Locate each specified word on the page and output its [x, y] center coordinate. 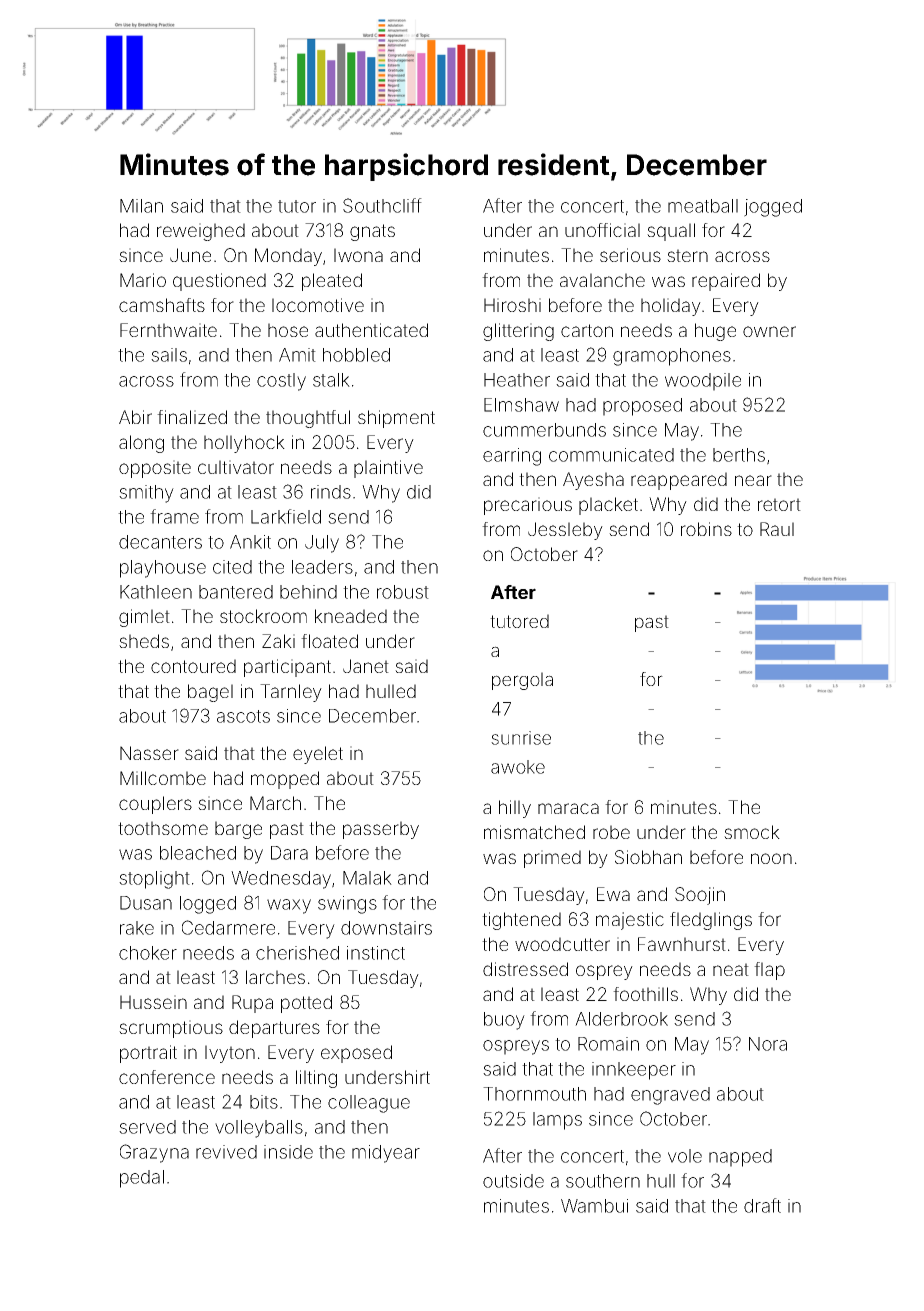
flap [769, 971]
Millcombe [163, 778]
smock [752, 832]
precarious [528, 506]
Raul [777, 529]
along [141, 444]
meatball [703, 206]
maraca [568, 808]
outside [513, 1181]
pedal [142, 1179]
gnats [372, 232]
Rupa [252, 1004]
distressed [525, 969]
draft [762, 1205]
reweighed [201, 232]
